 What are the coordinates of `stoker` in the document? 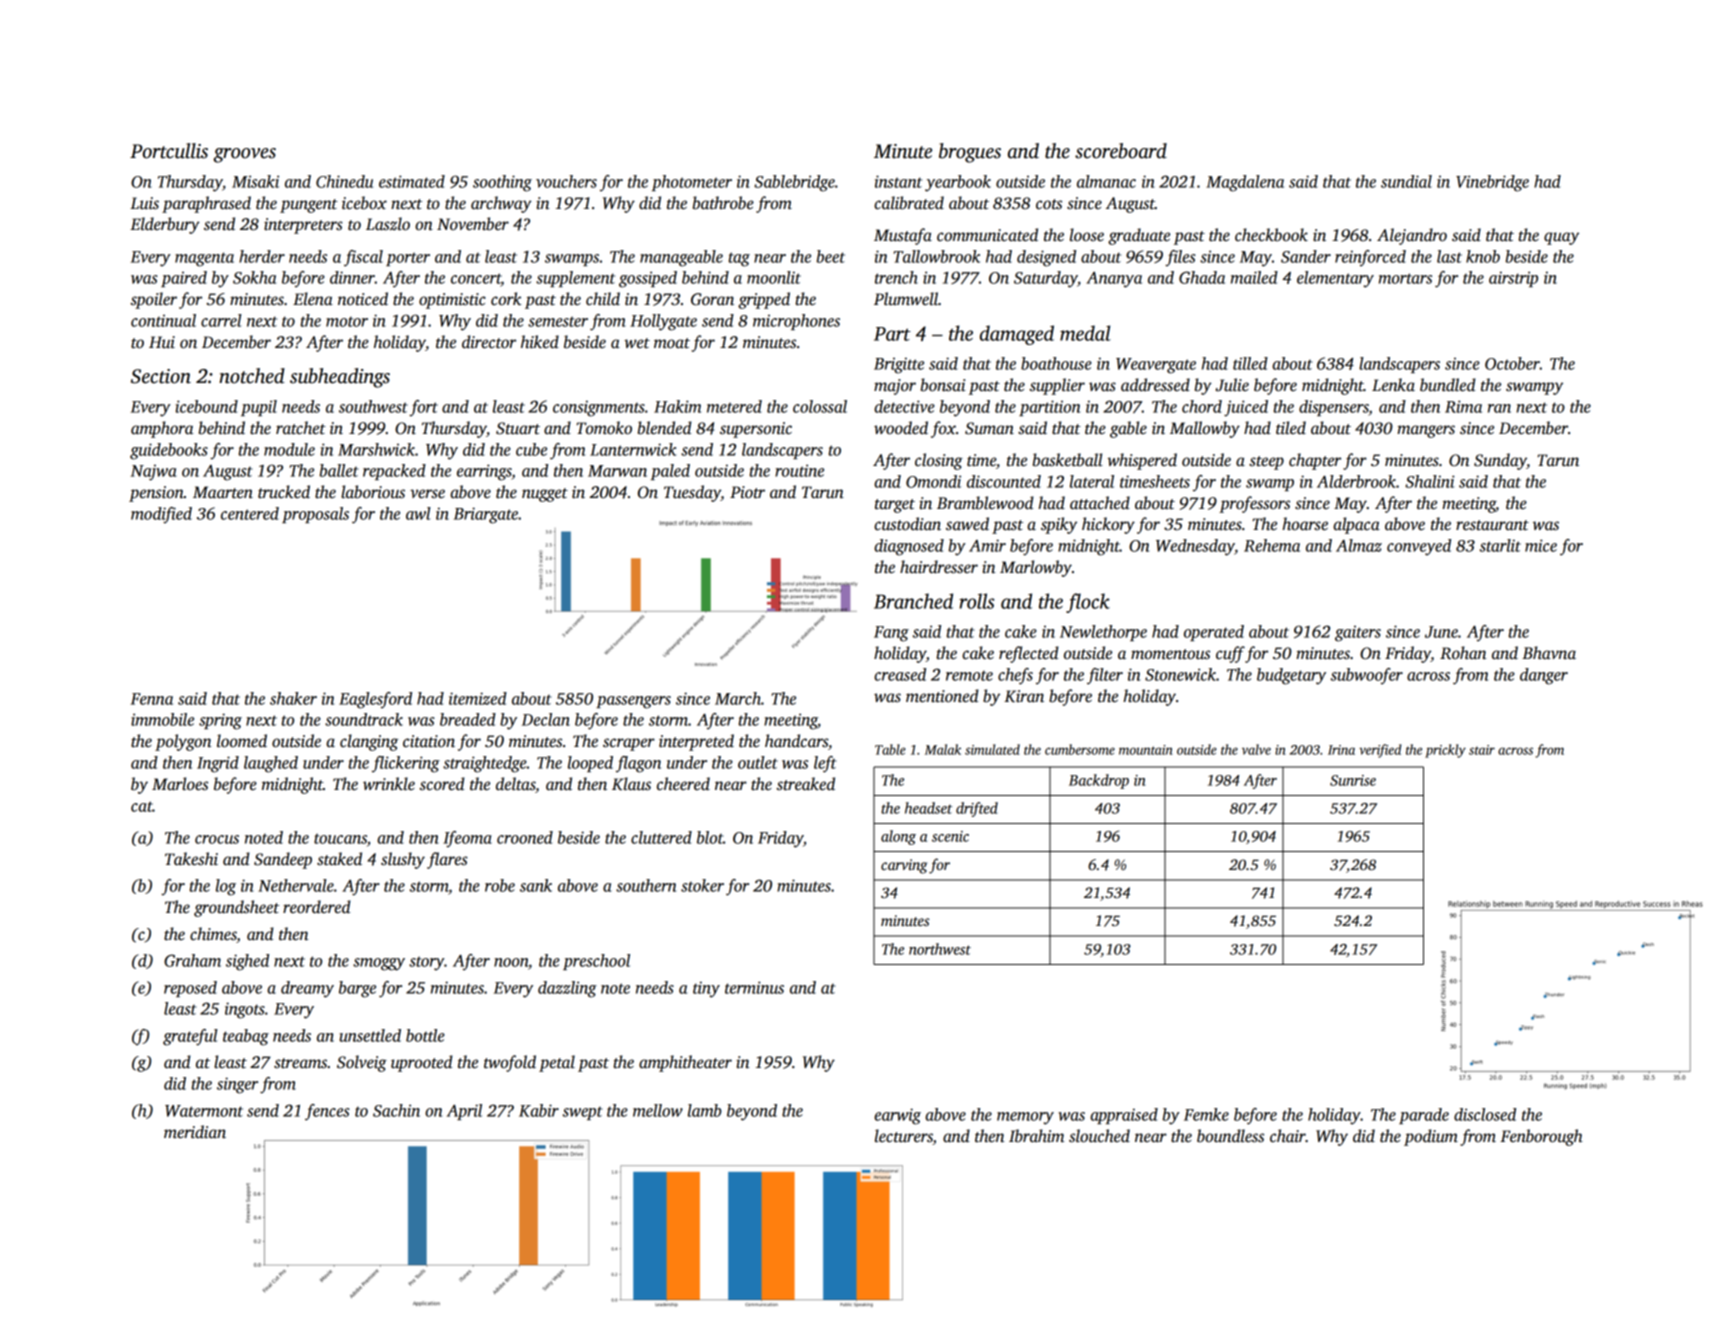 It's located at (702, 885).
